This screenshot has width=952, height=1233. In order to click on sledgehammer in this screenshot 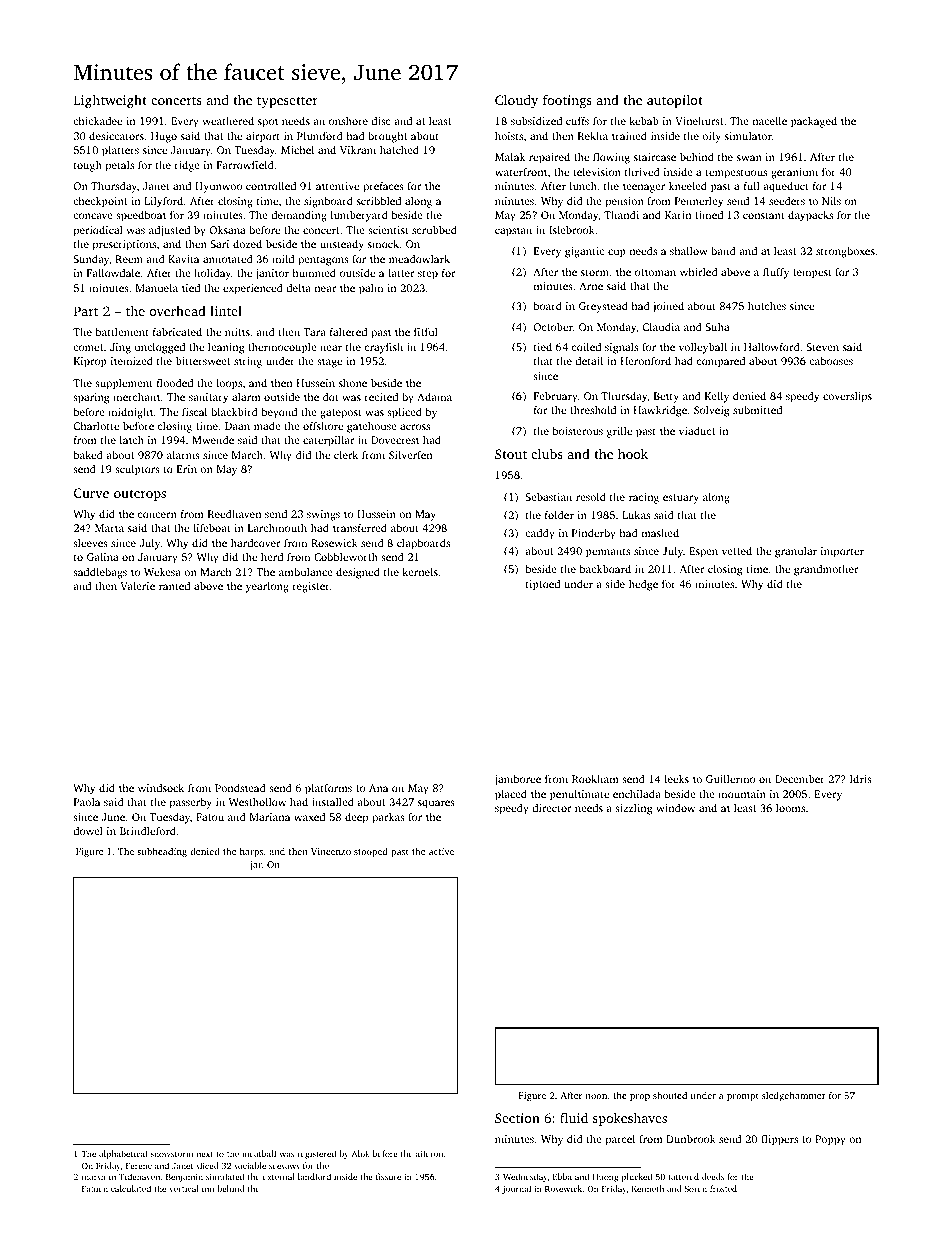, I will do `click(794, 1096)`.
